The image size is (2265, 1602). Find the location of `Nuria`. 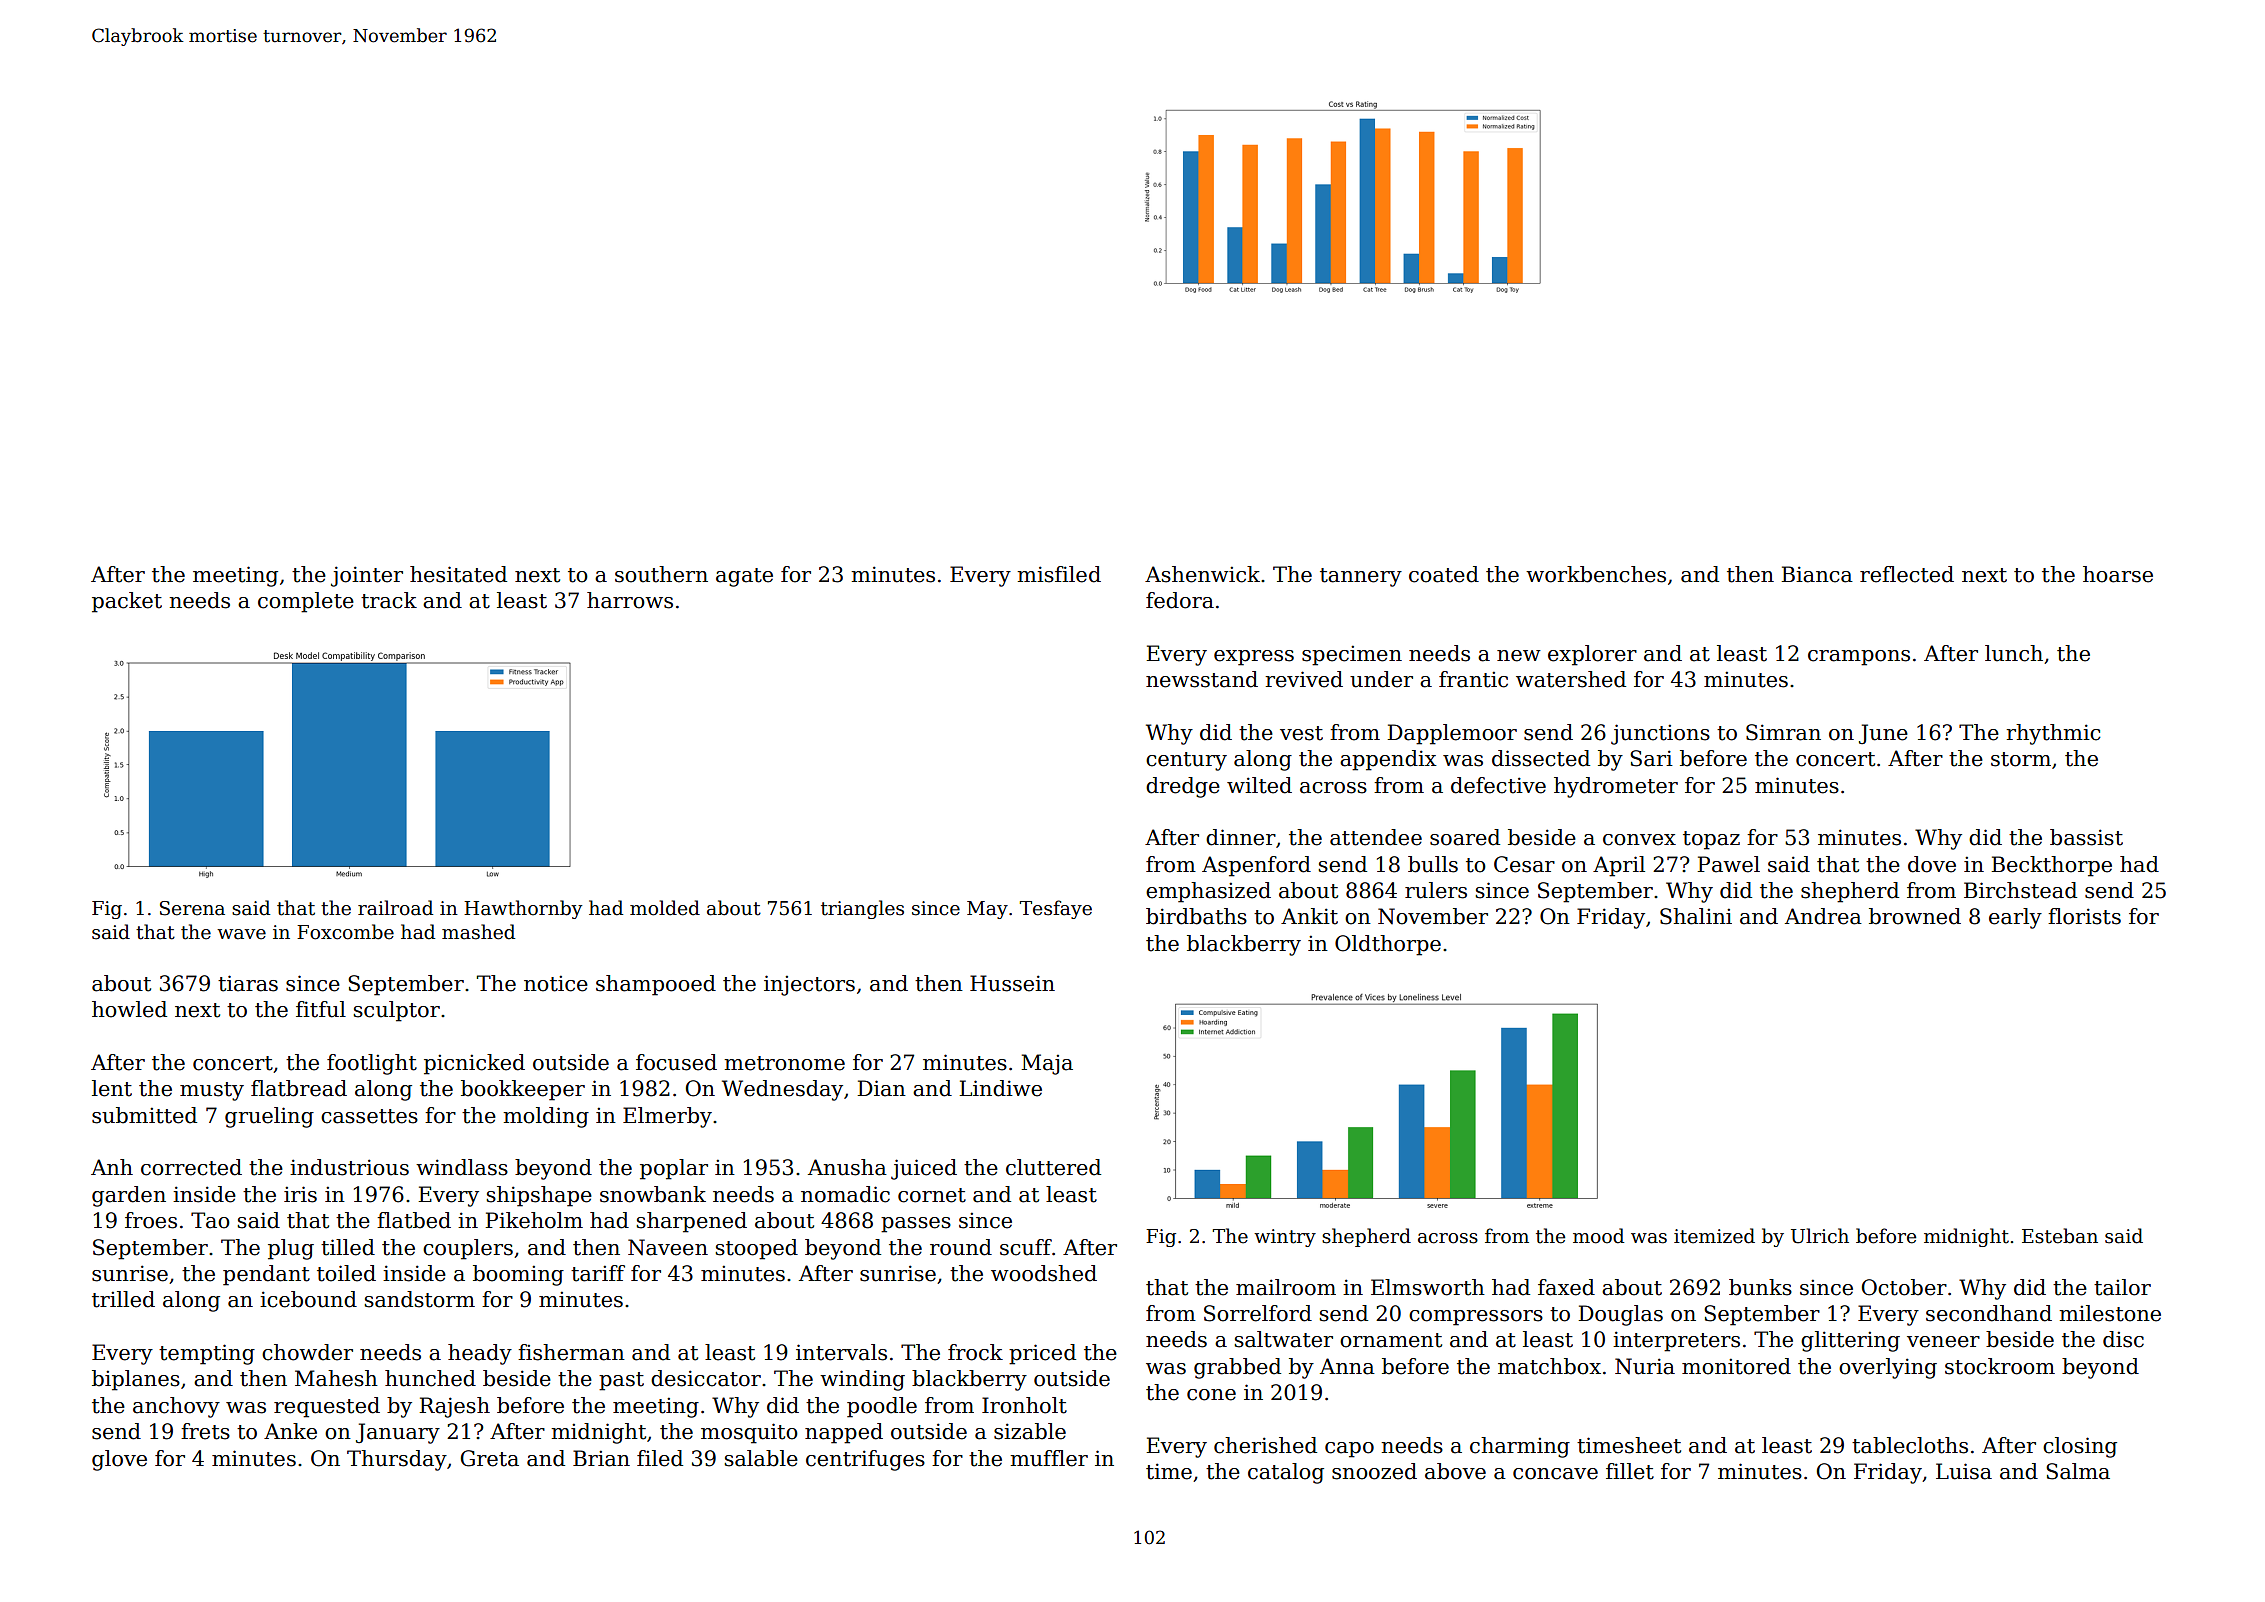

Nuria is located at coordinates (1645, 1366).
